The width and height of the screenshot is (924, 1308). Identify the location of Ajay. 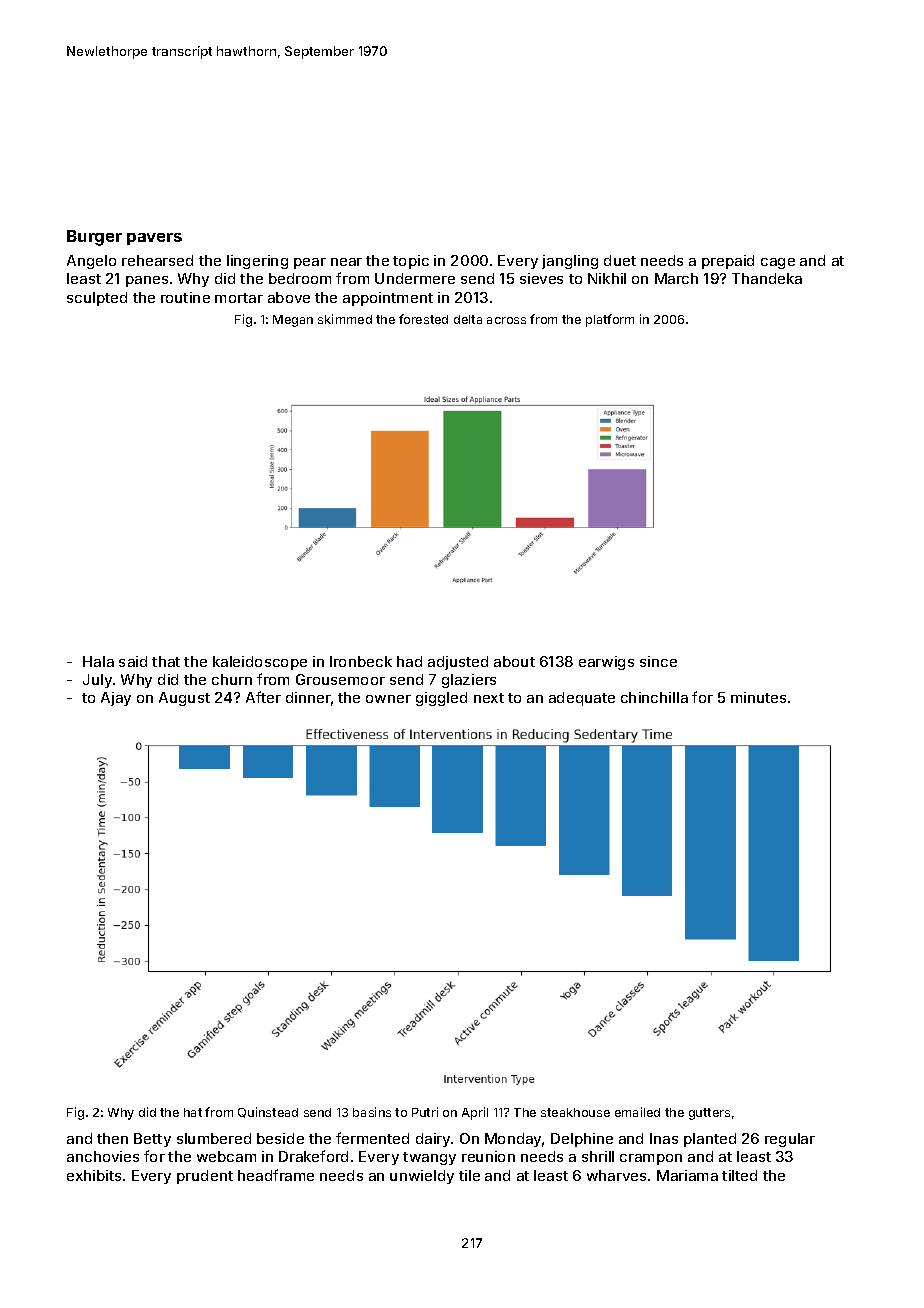
(116, 699).
